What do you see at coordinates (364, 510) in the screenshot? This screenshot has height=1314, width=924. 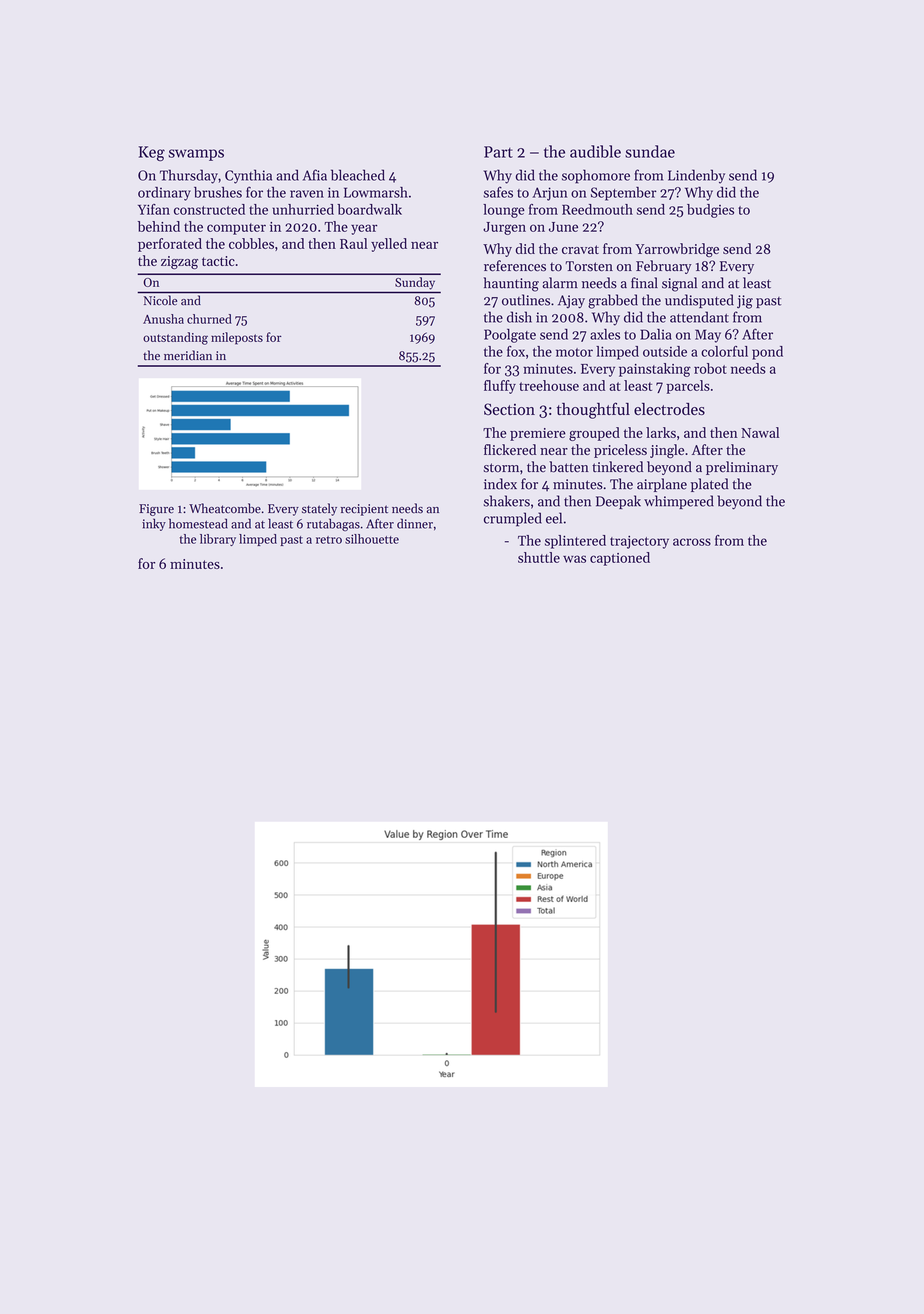 I see `recipient` at bounding box center [364, 510].
